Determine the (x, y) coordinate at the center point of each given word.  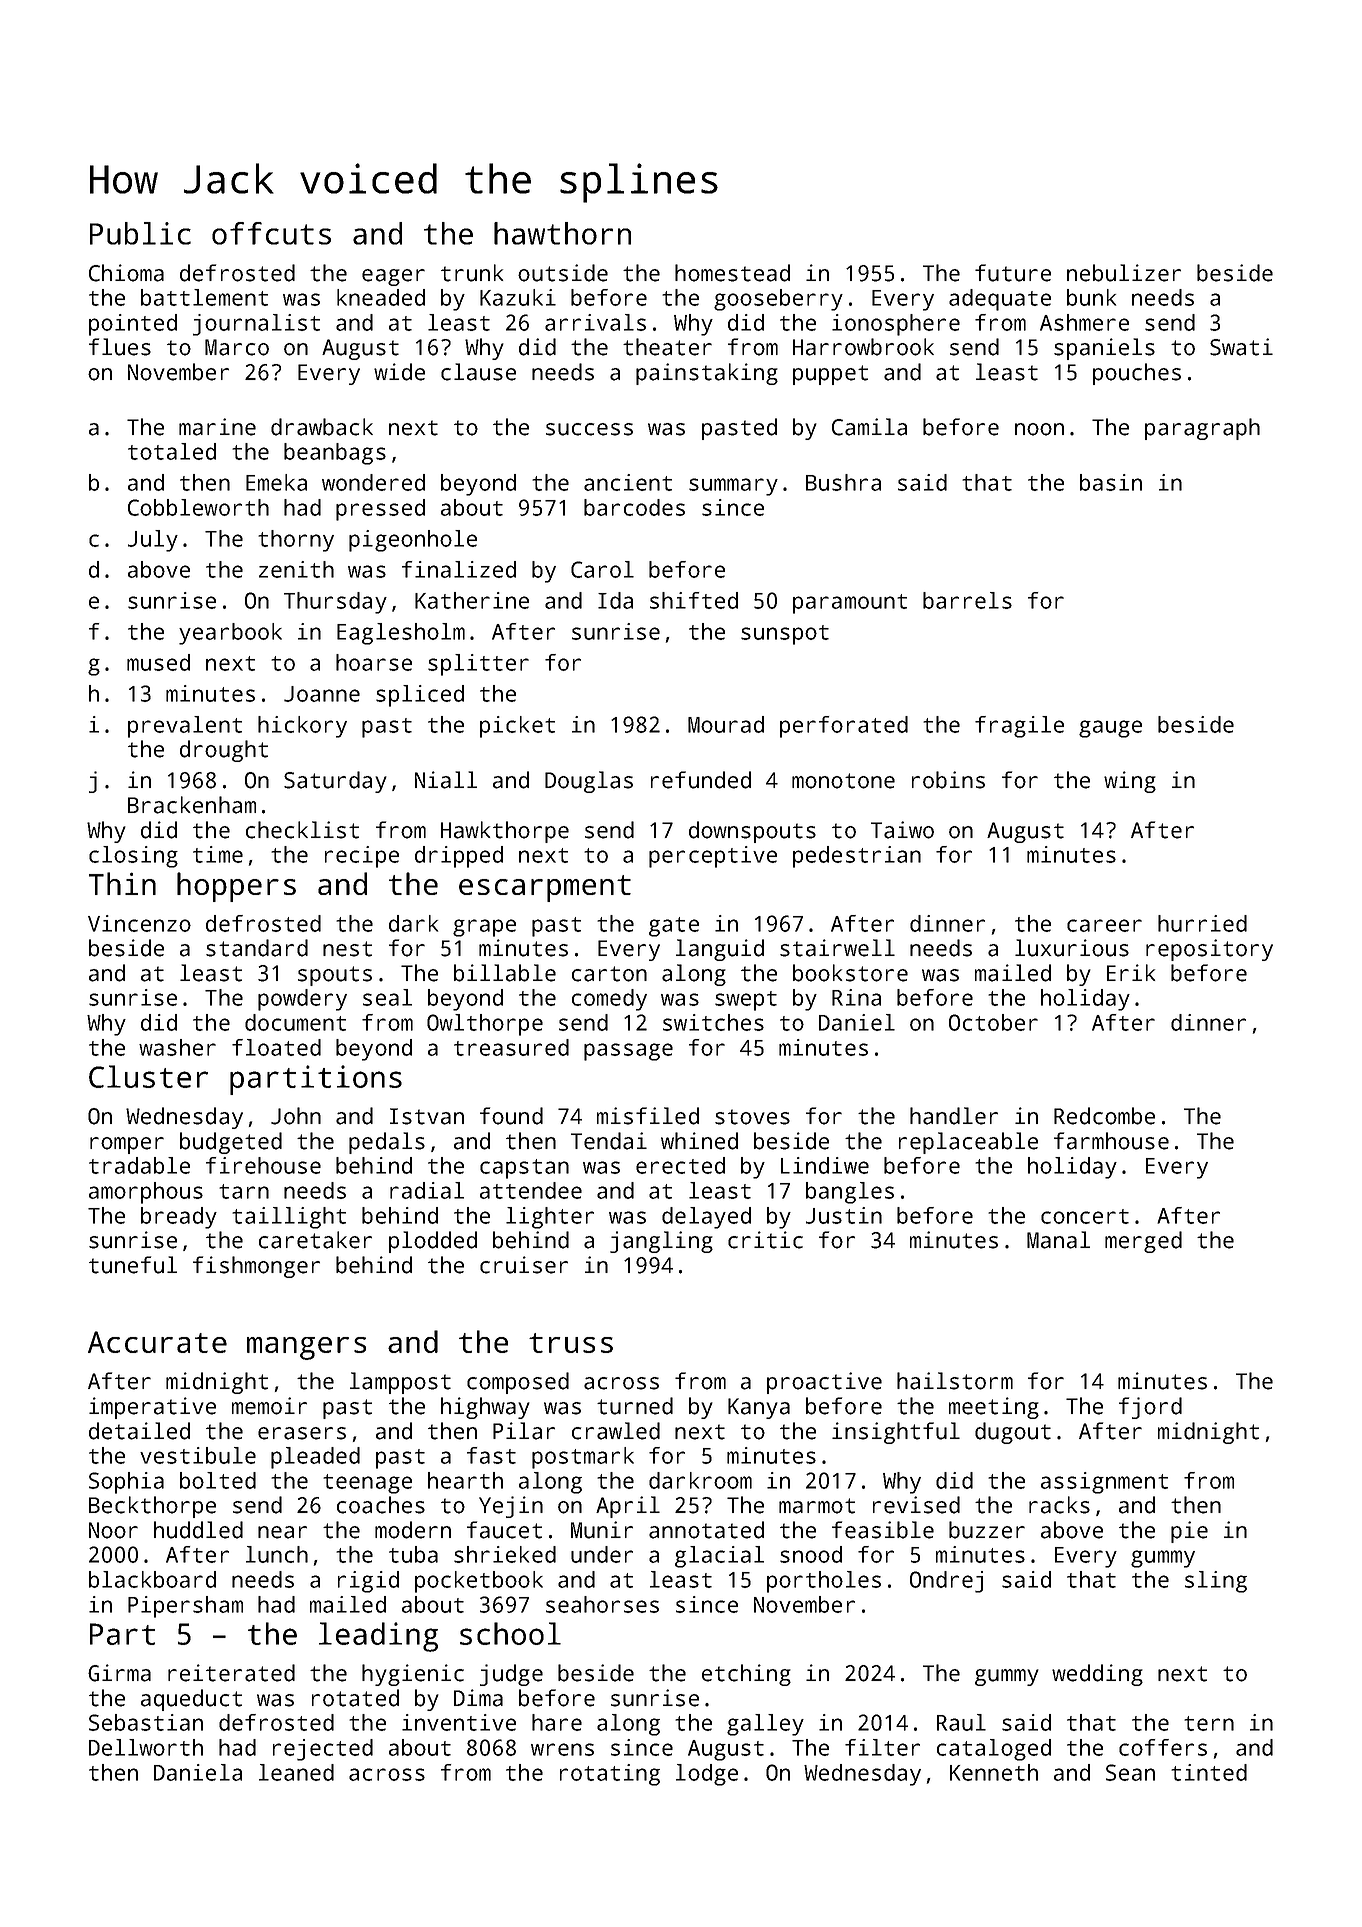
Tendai (609, 1141)
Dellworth (146, 1747)
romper (127, 1145)
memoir (269, 1406)
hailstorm (955, 1381)
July (153, 541)
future (1013, 273)
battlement (204, 297)
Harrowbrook (863, 347)
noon (1039, 429)
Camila (869, 427)
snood (811, 1554)
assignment (1104, 1483)
